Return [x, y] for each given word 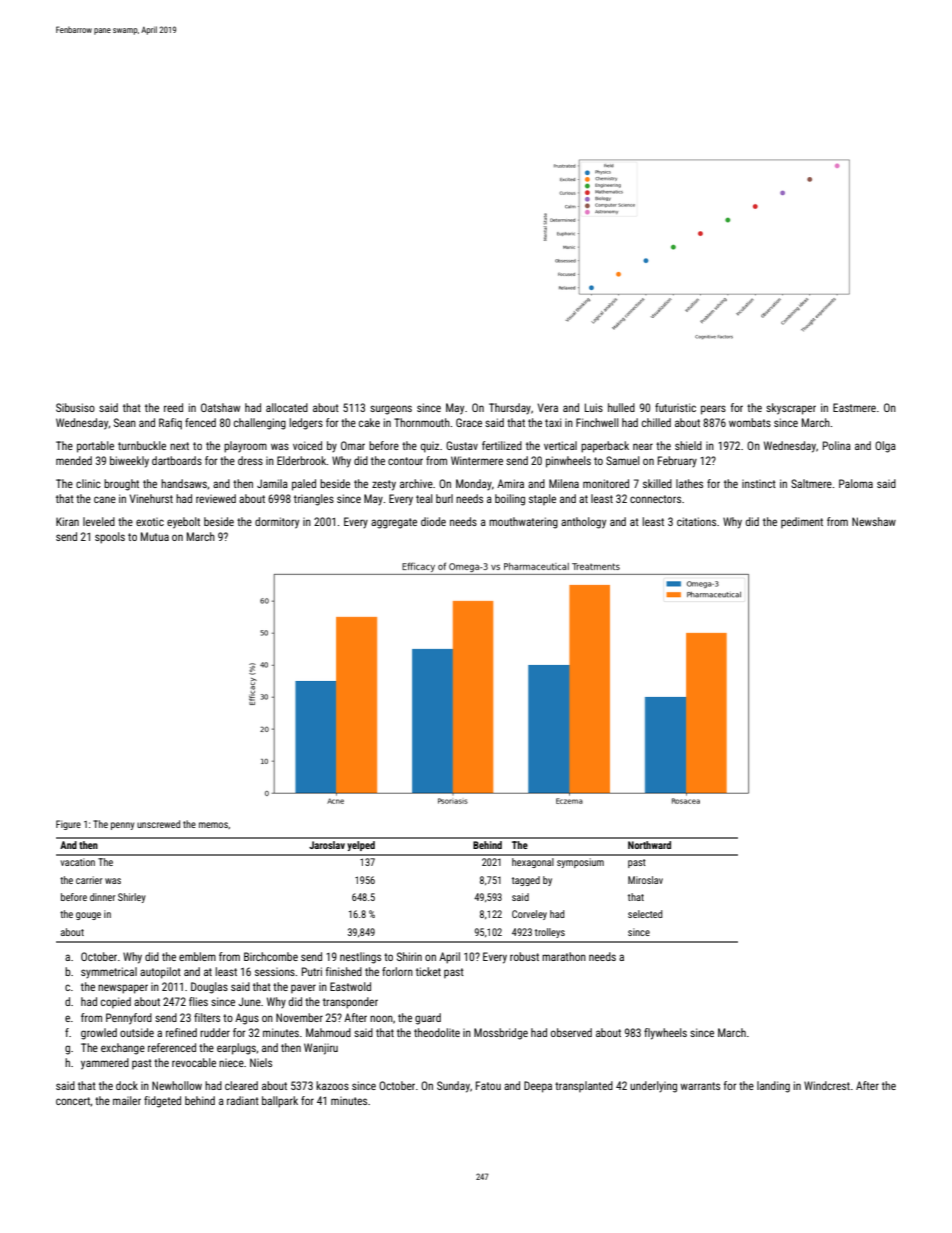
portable [95, 447]
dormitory [277, 523]
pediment [802, 522]
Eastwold [350, 986]
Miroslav [645, 880]
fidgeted [162, 1102]
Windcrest [827, 1085]
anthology [583, 523]
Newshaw [874, 521]
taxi [553, 422]
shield [688, 445]
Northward [649, 845]
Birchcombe [271, 956]
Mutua [155, 536]
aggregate [394, 523]
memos [213, 825]
